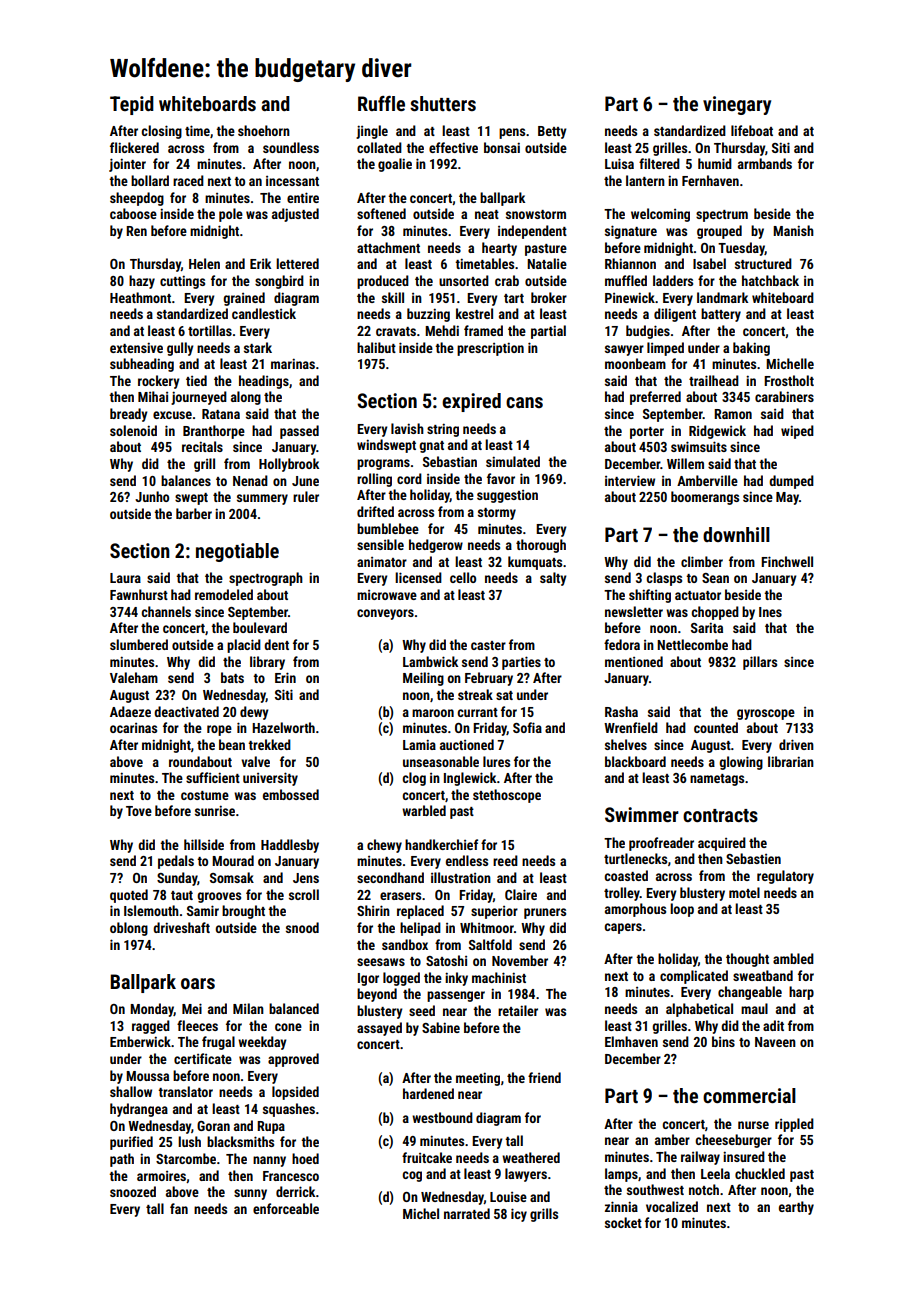  What do you see at coordinates (737, 105) in the document?
I see `vinegary` at bounding box center [737, 105].
